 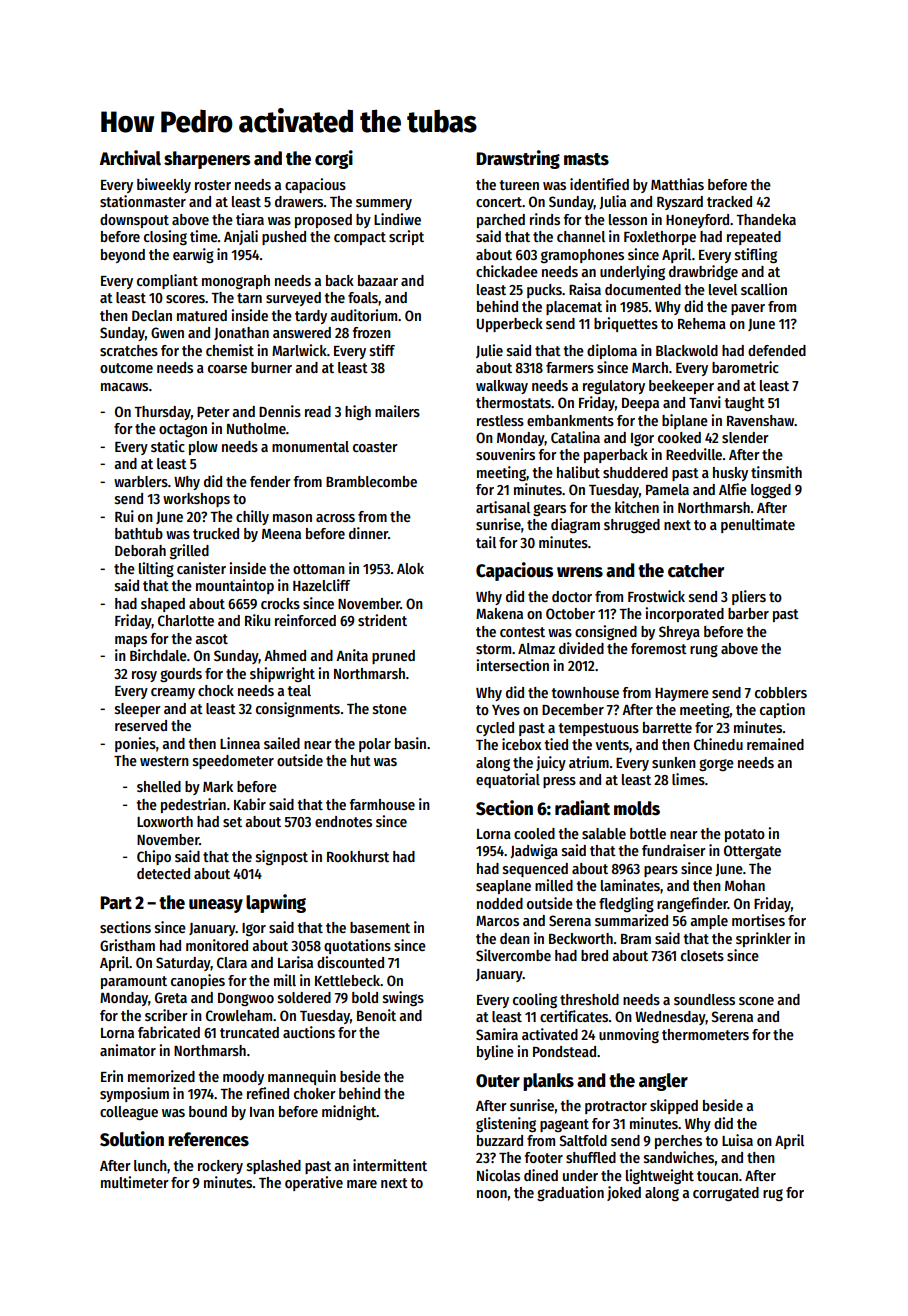 I want to click on Archival, so click(x=130, y=158).
